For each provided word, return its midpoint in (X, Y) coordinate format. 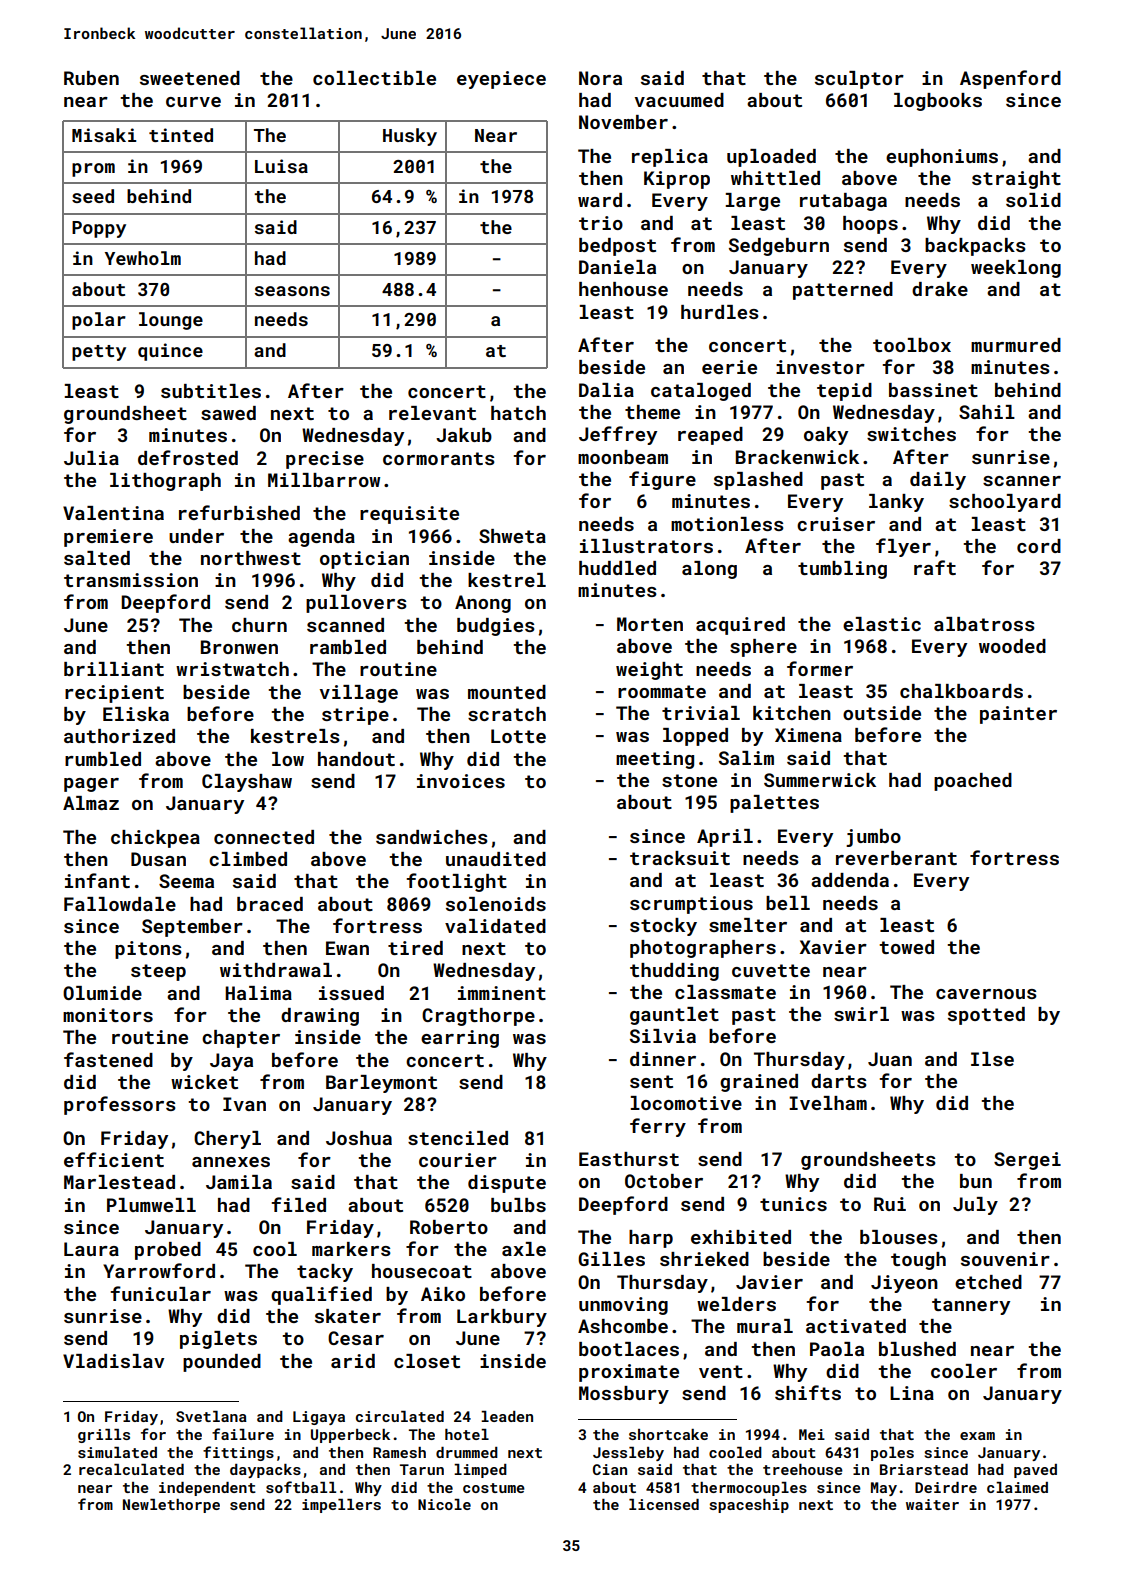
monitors (108, 1015)
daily (938, 481)
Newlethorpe (171, 1506)
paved (1035, 1471)
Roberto (449, 1227)
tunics (793, 1204)
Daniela (617, 267)
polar (99, 321)
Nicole (444, 1504)
